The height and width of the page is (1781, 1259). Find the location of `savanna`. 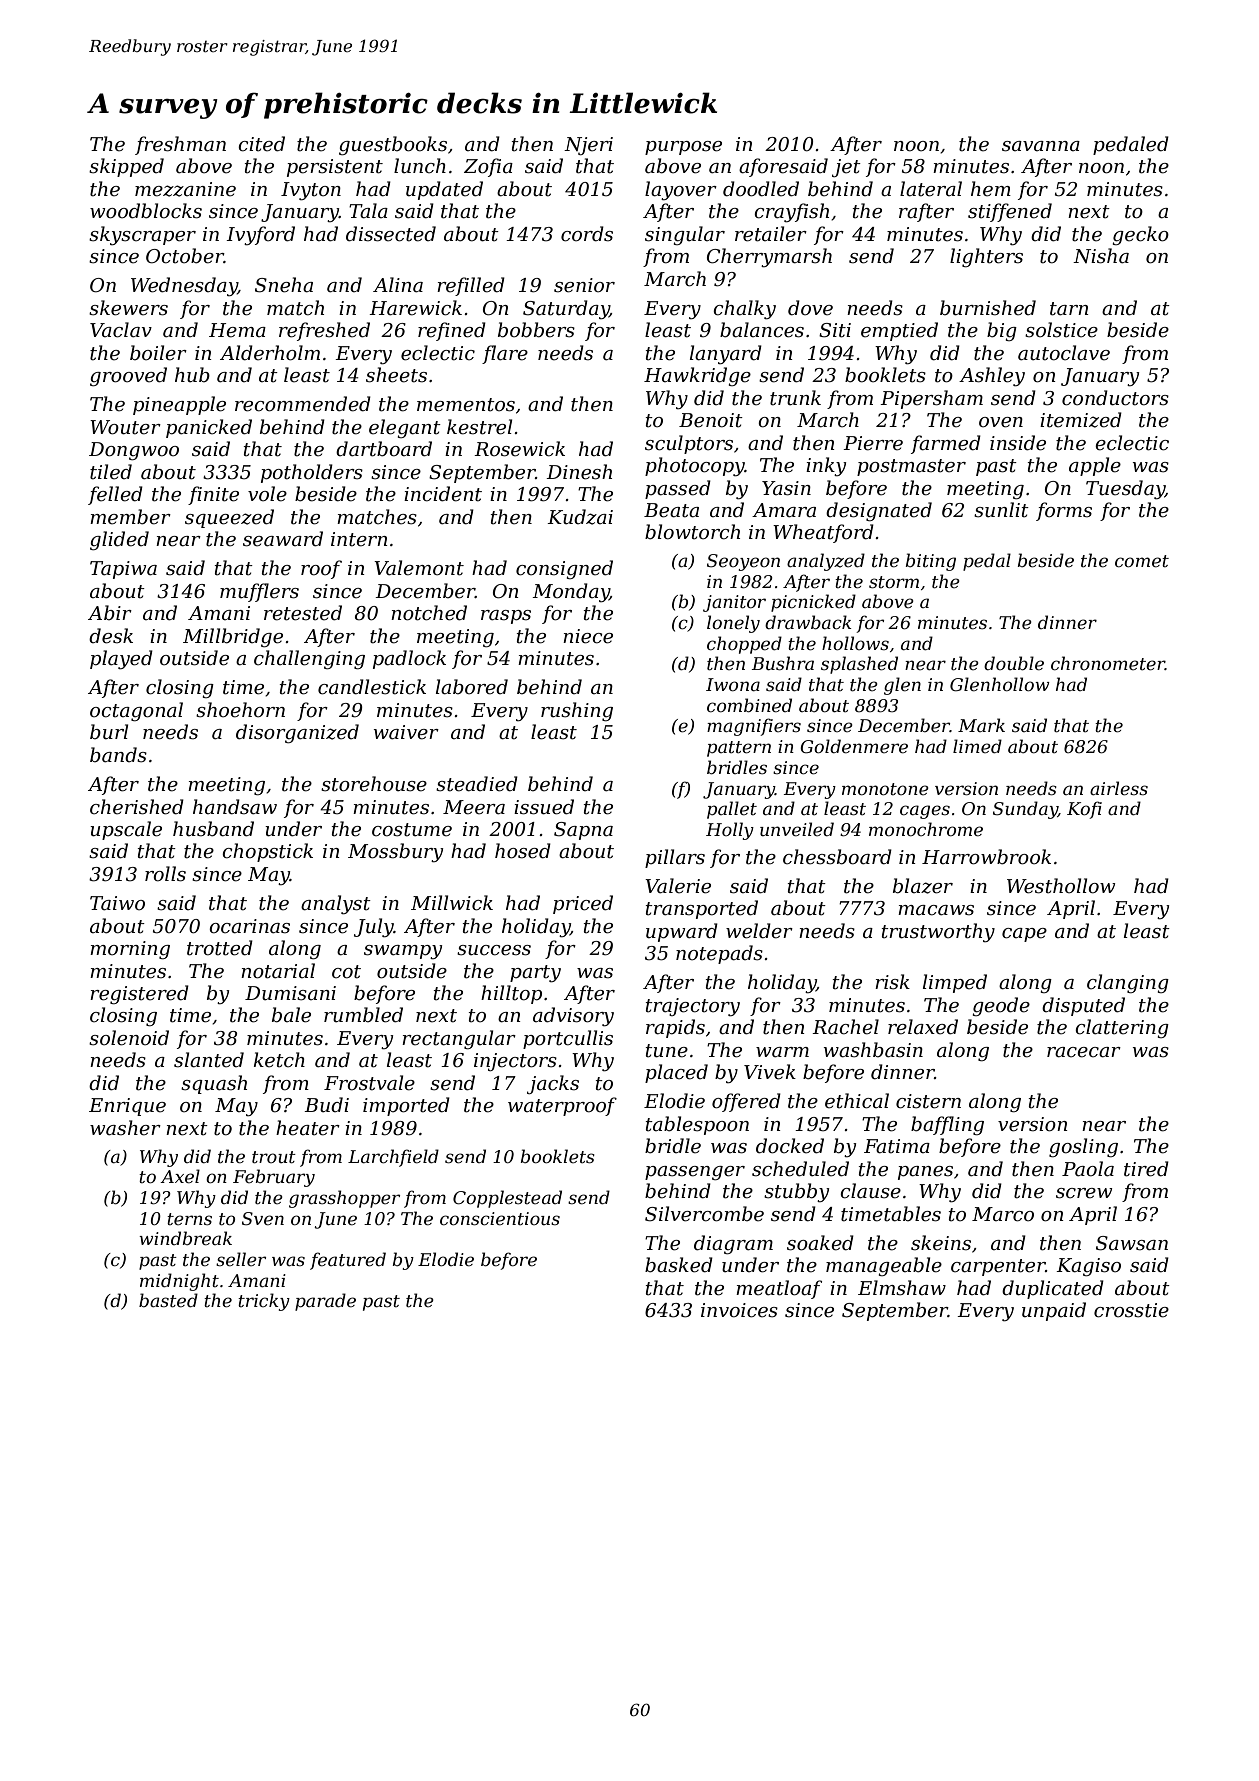

savanna is located at coordinates (1041, 146).
